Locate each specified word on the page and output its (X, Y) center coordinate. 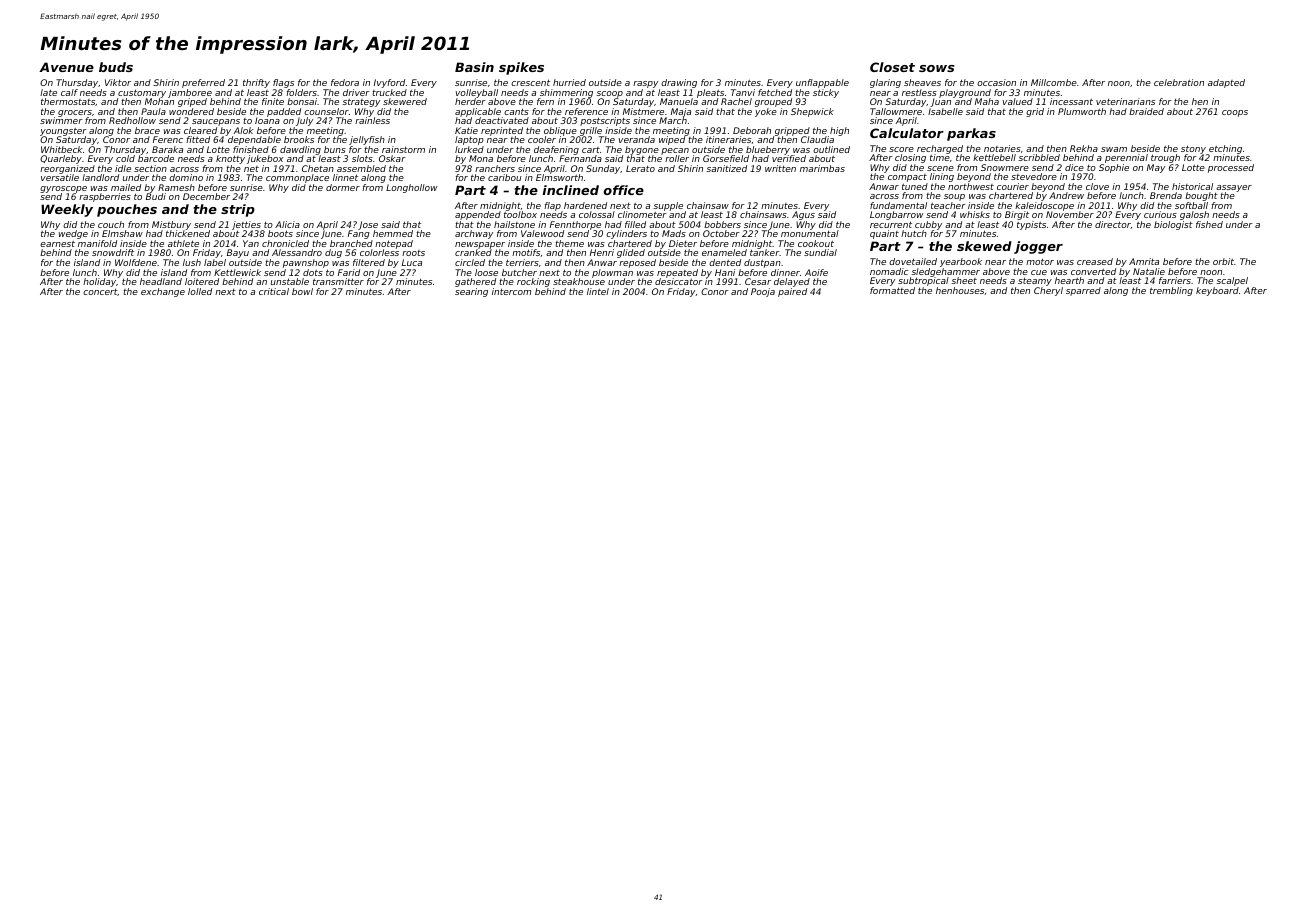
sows (937, 68)
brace (147, 130)
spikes (521, 68)
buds (116, 67)
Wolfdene (136, 262)
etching (1225, 150)
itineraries (728, 139)
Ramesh (176, 187)
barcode (156, 159)
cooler (542, 139)
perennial (1126, 158)
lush (192, 262)
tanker (765, 253)
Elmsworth (559, 178)
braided (1146, 111)
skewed (984, 246)
